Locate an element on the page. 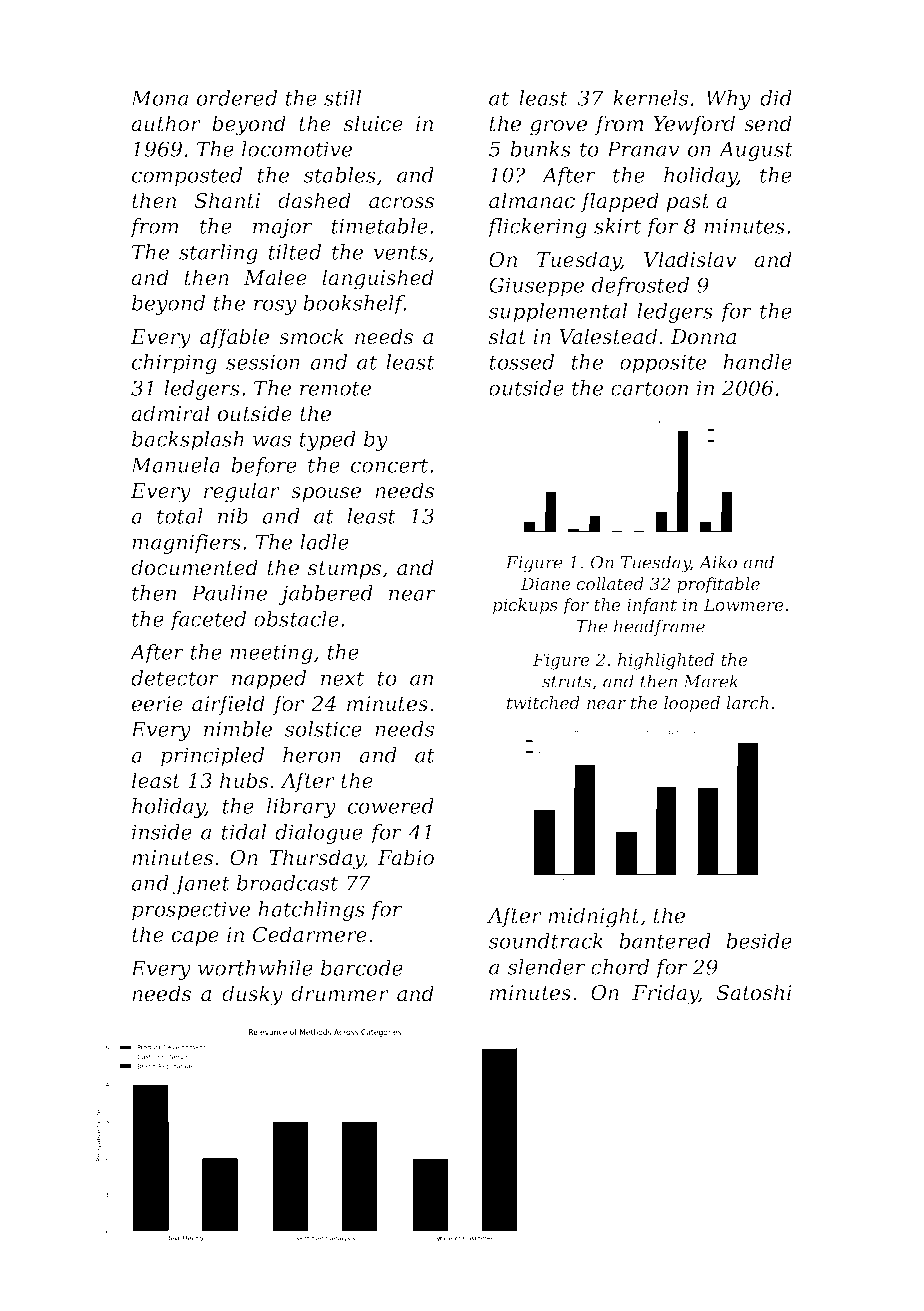  Shanti is located at coordinates (227, 200).
